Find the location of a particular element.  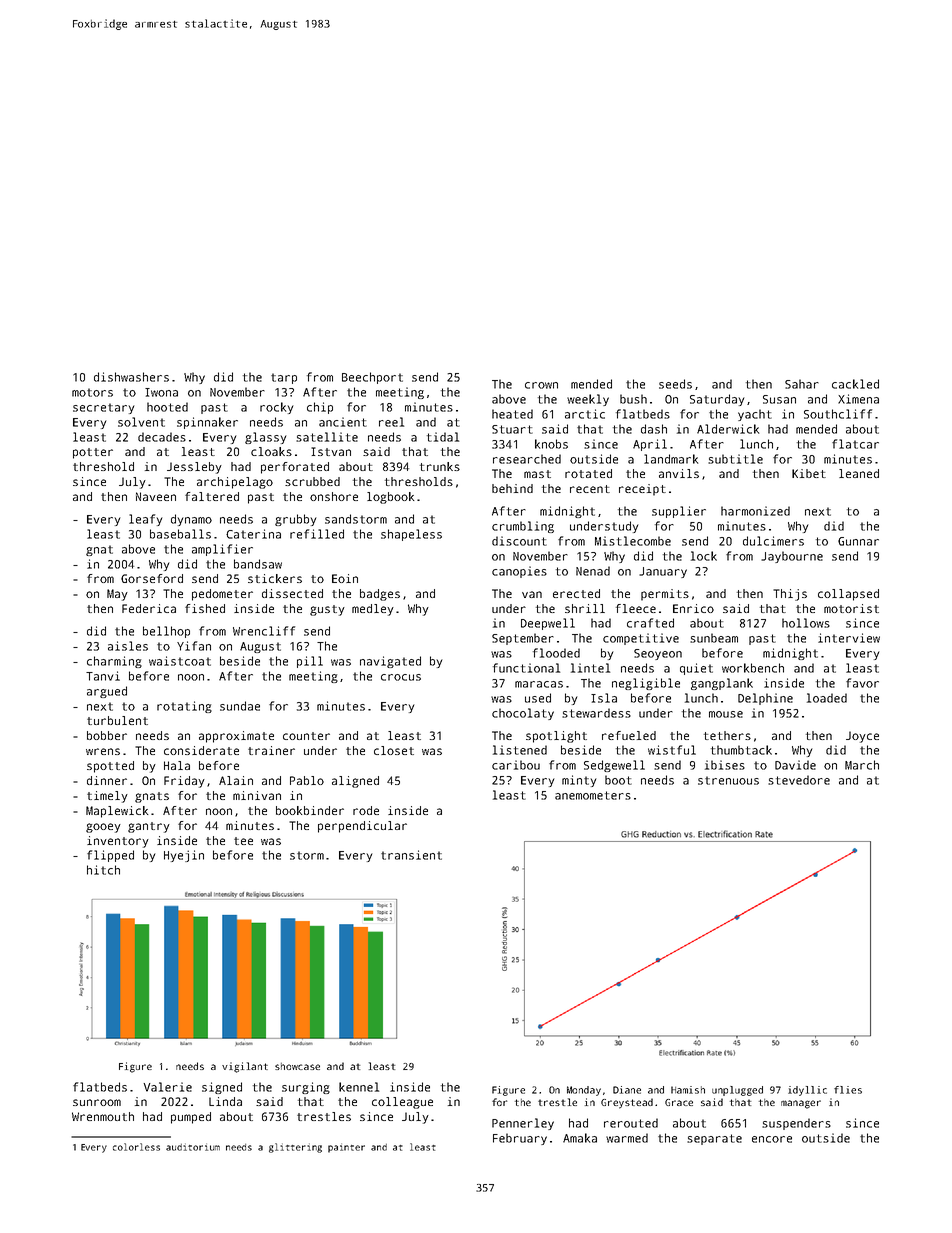

Amaka is located at coordinates (580, 1138).
